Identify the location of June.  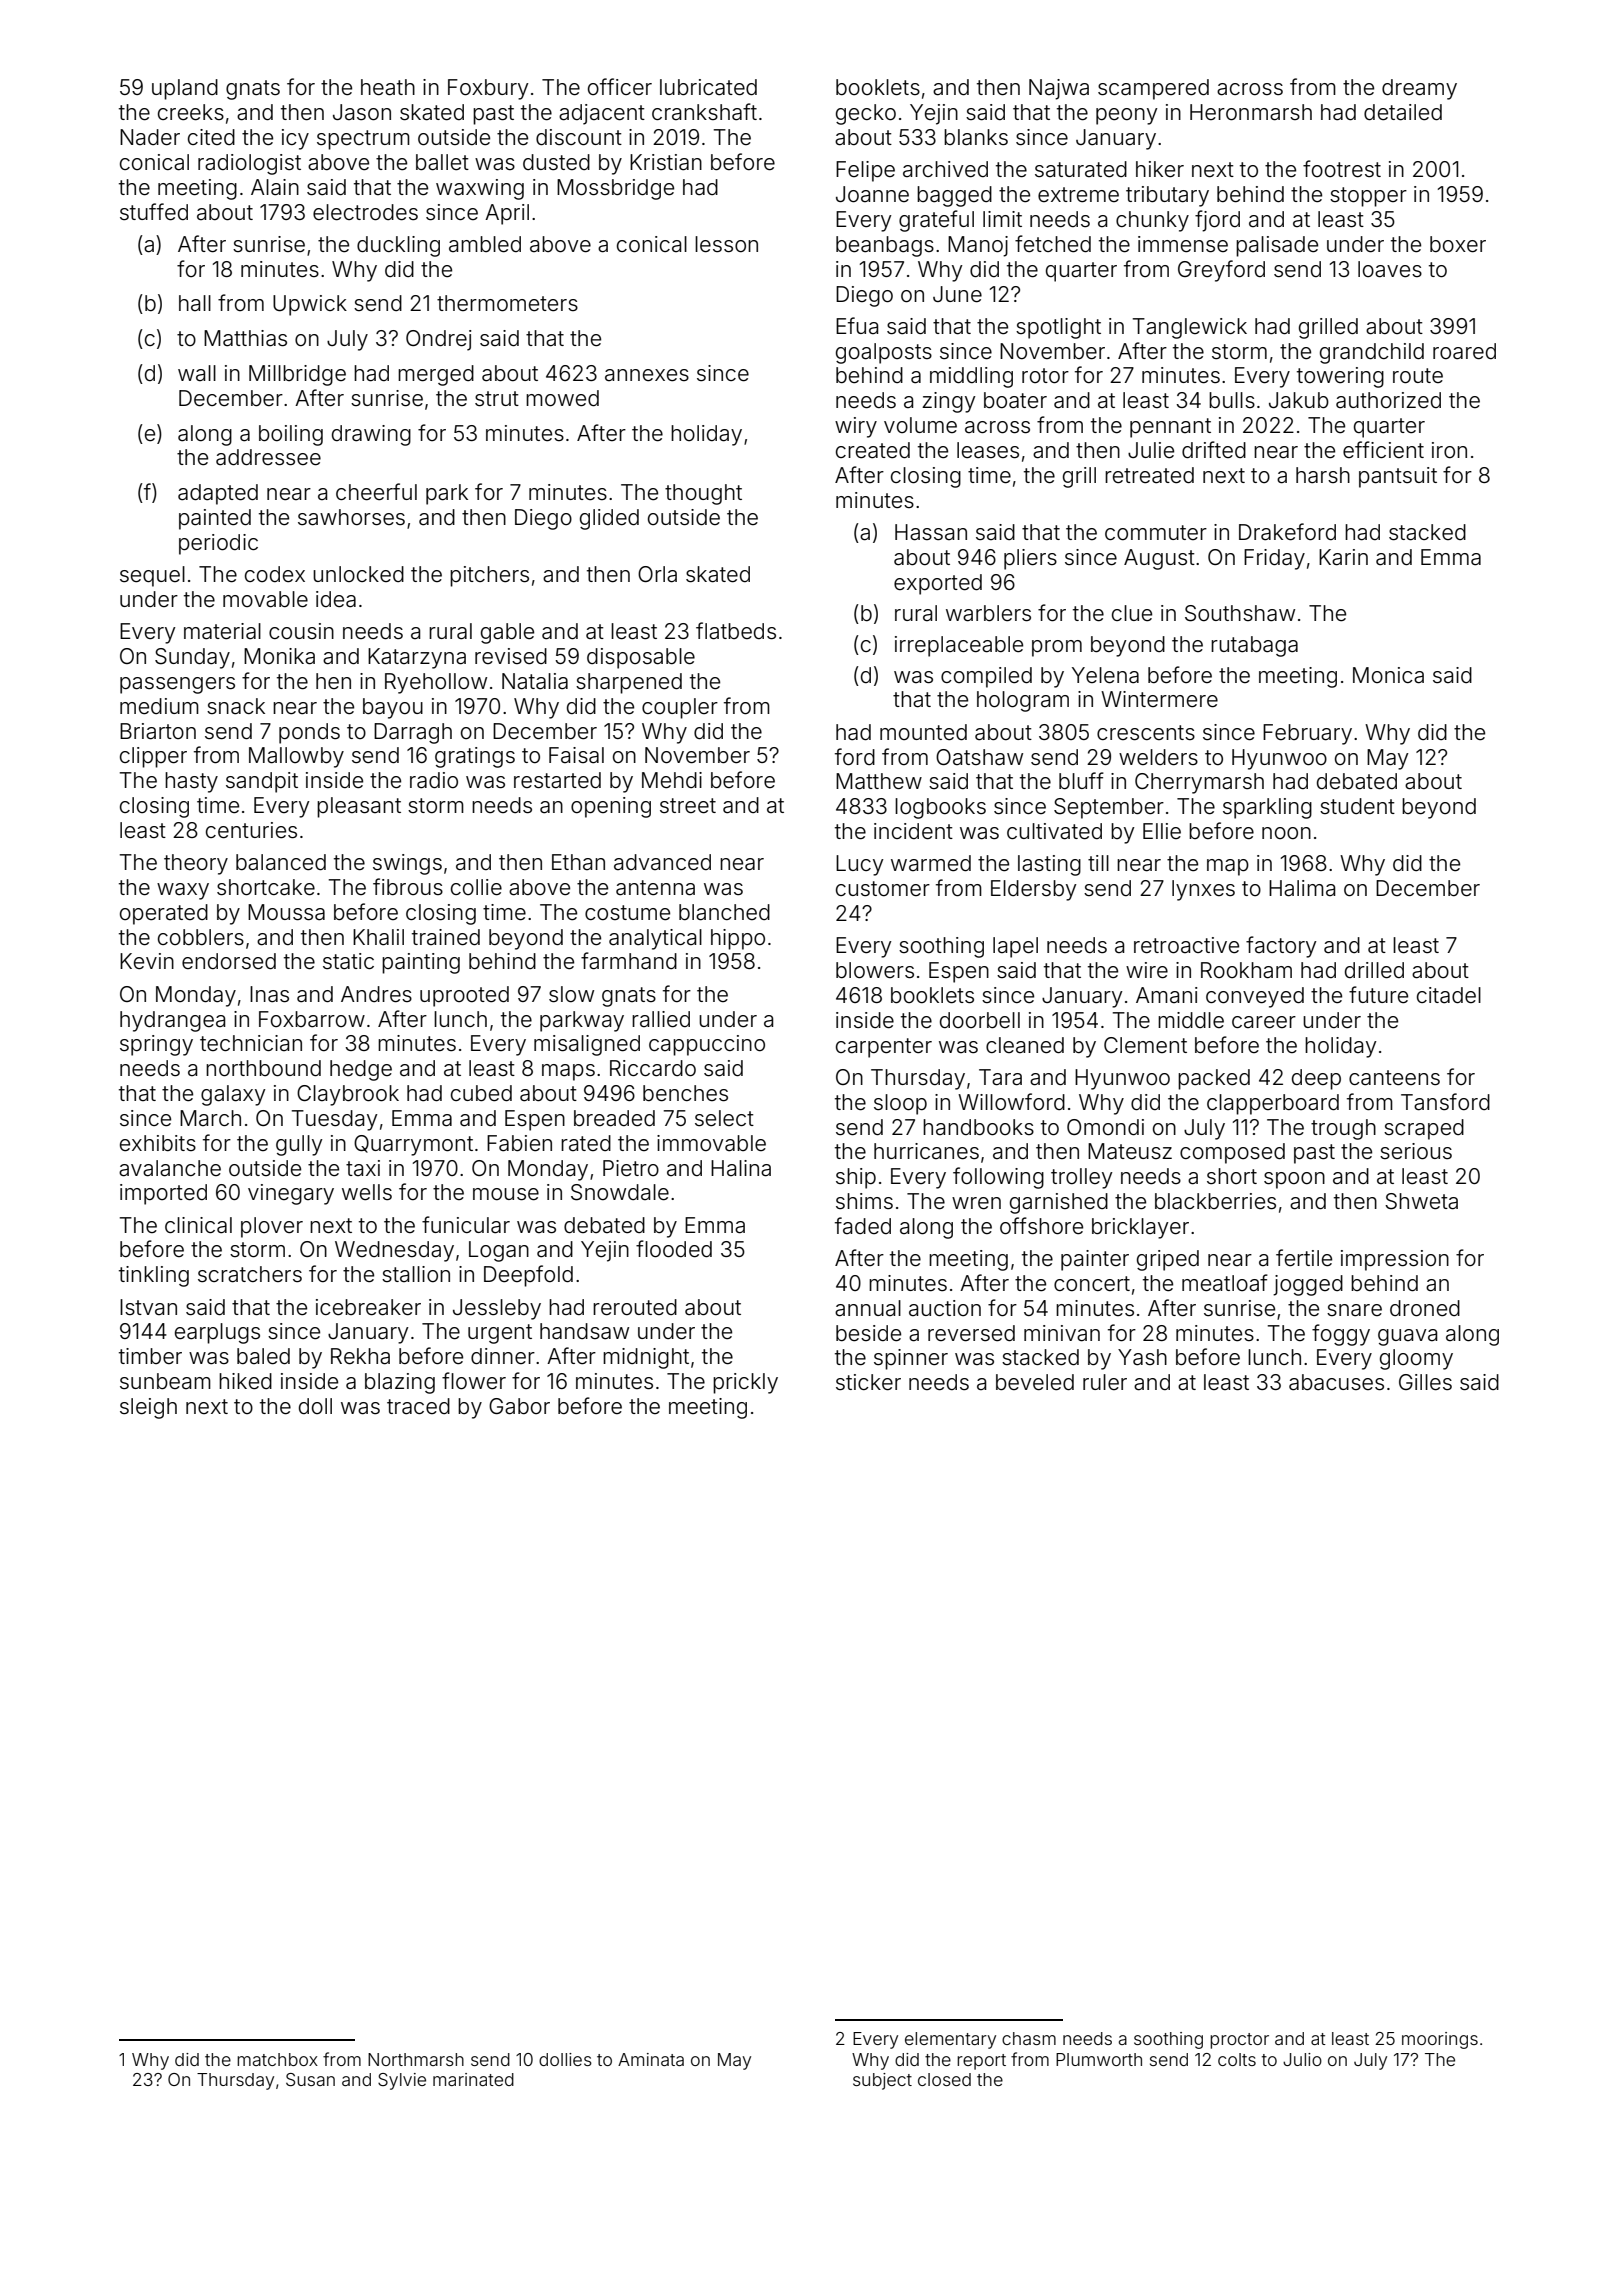
(957, 294).
